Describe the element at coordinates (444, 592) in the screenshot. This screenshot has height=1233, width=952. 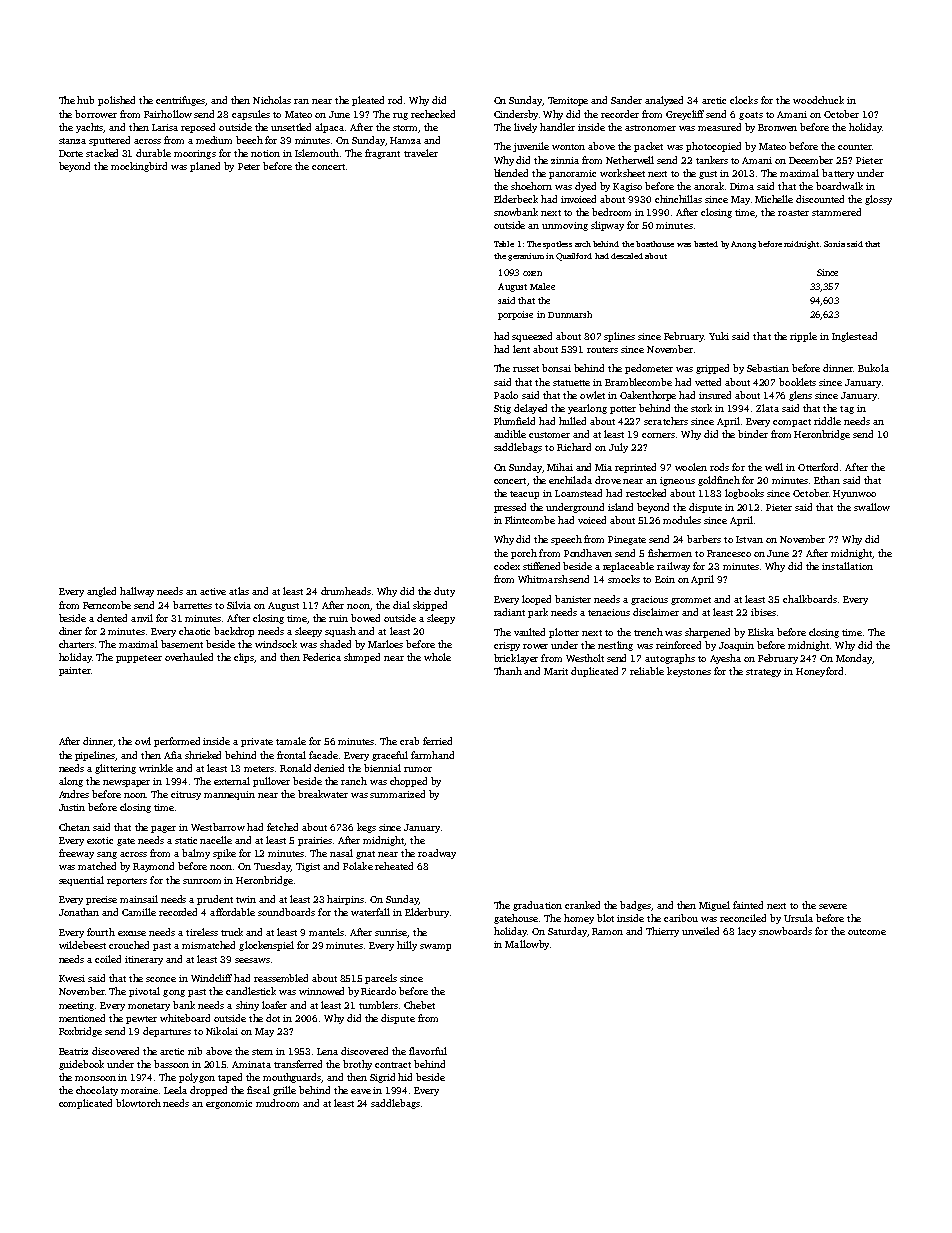
I see `duty` at that location.
